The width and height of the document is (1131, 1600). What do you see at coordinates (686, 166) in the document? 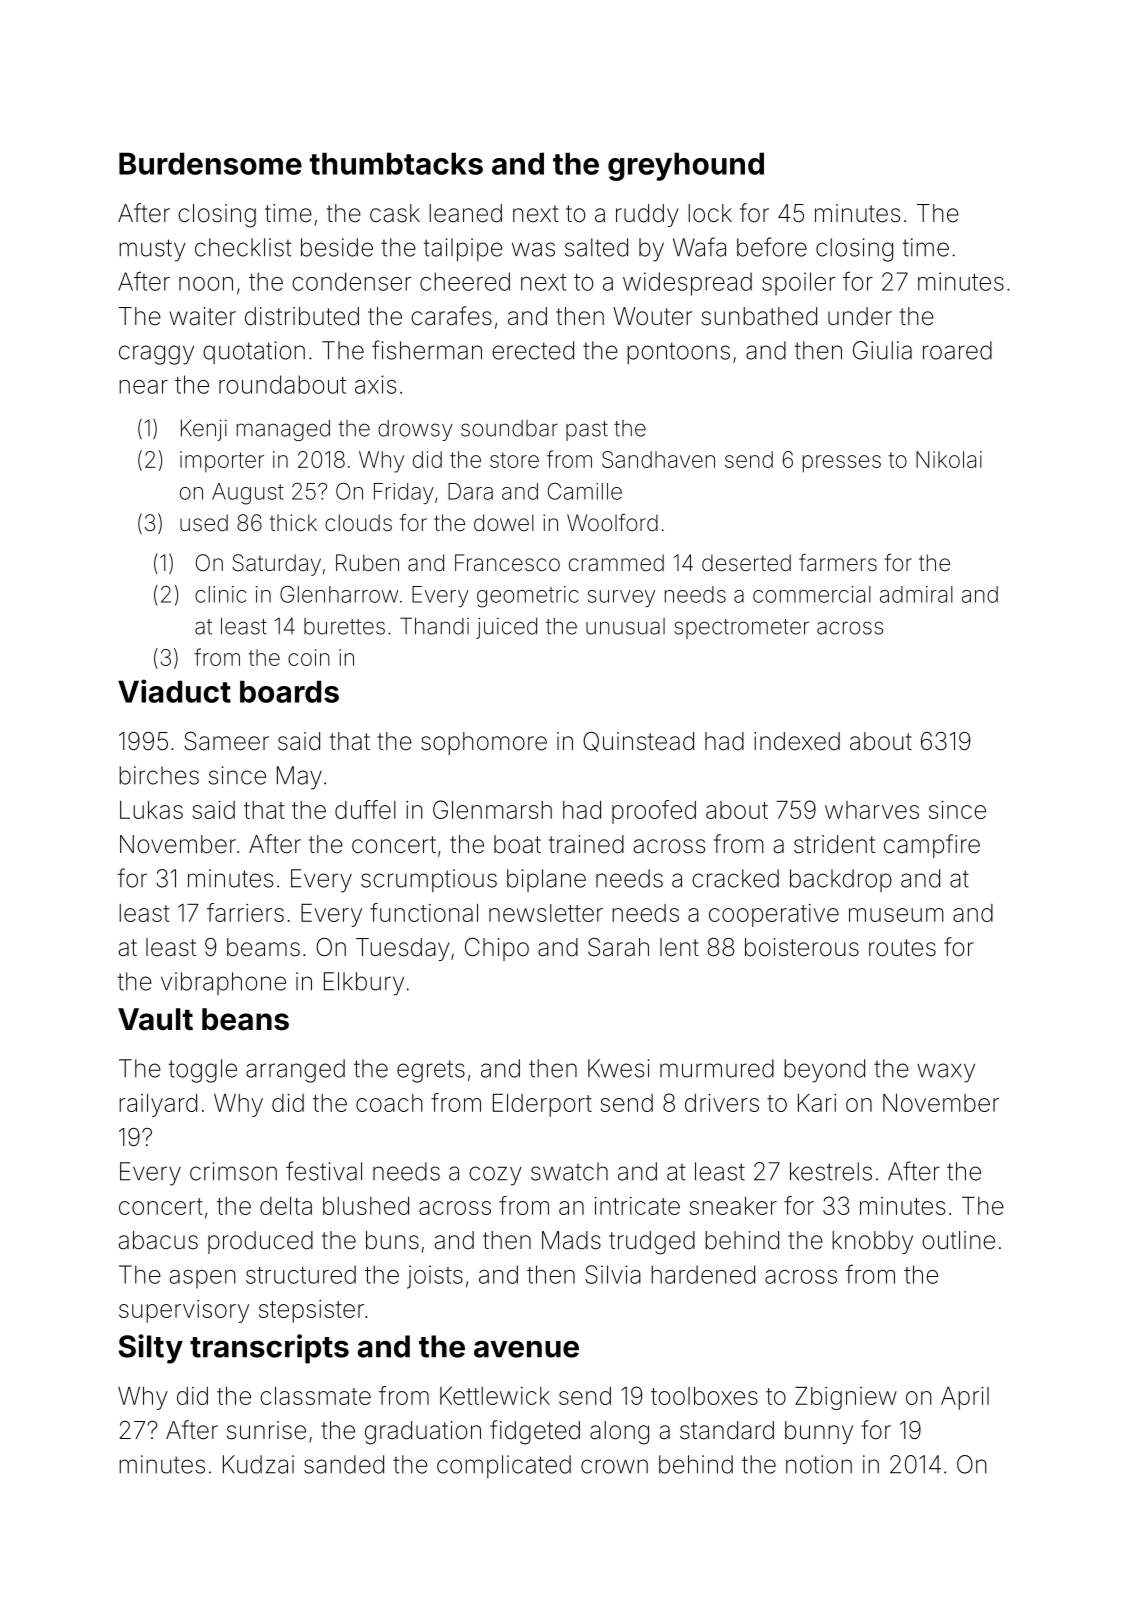
I see `greyhound` at bounding box center [686, 166].
